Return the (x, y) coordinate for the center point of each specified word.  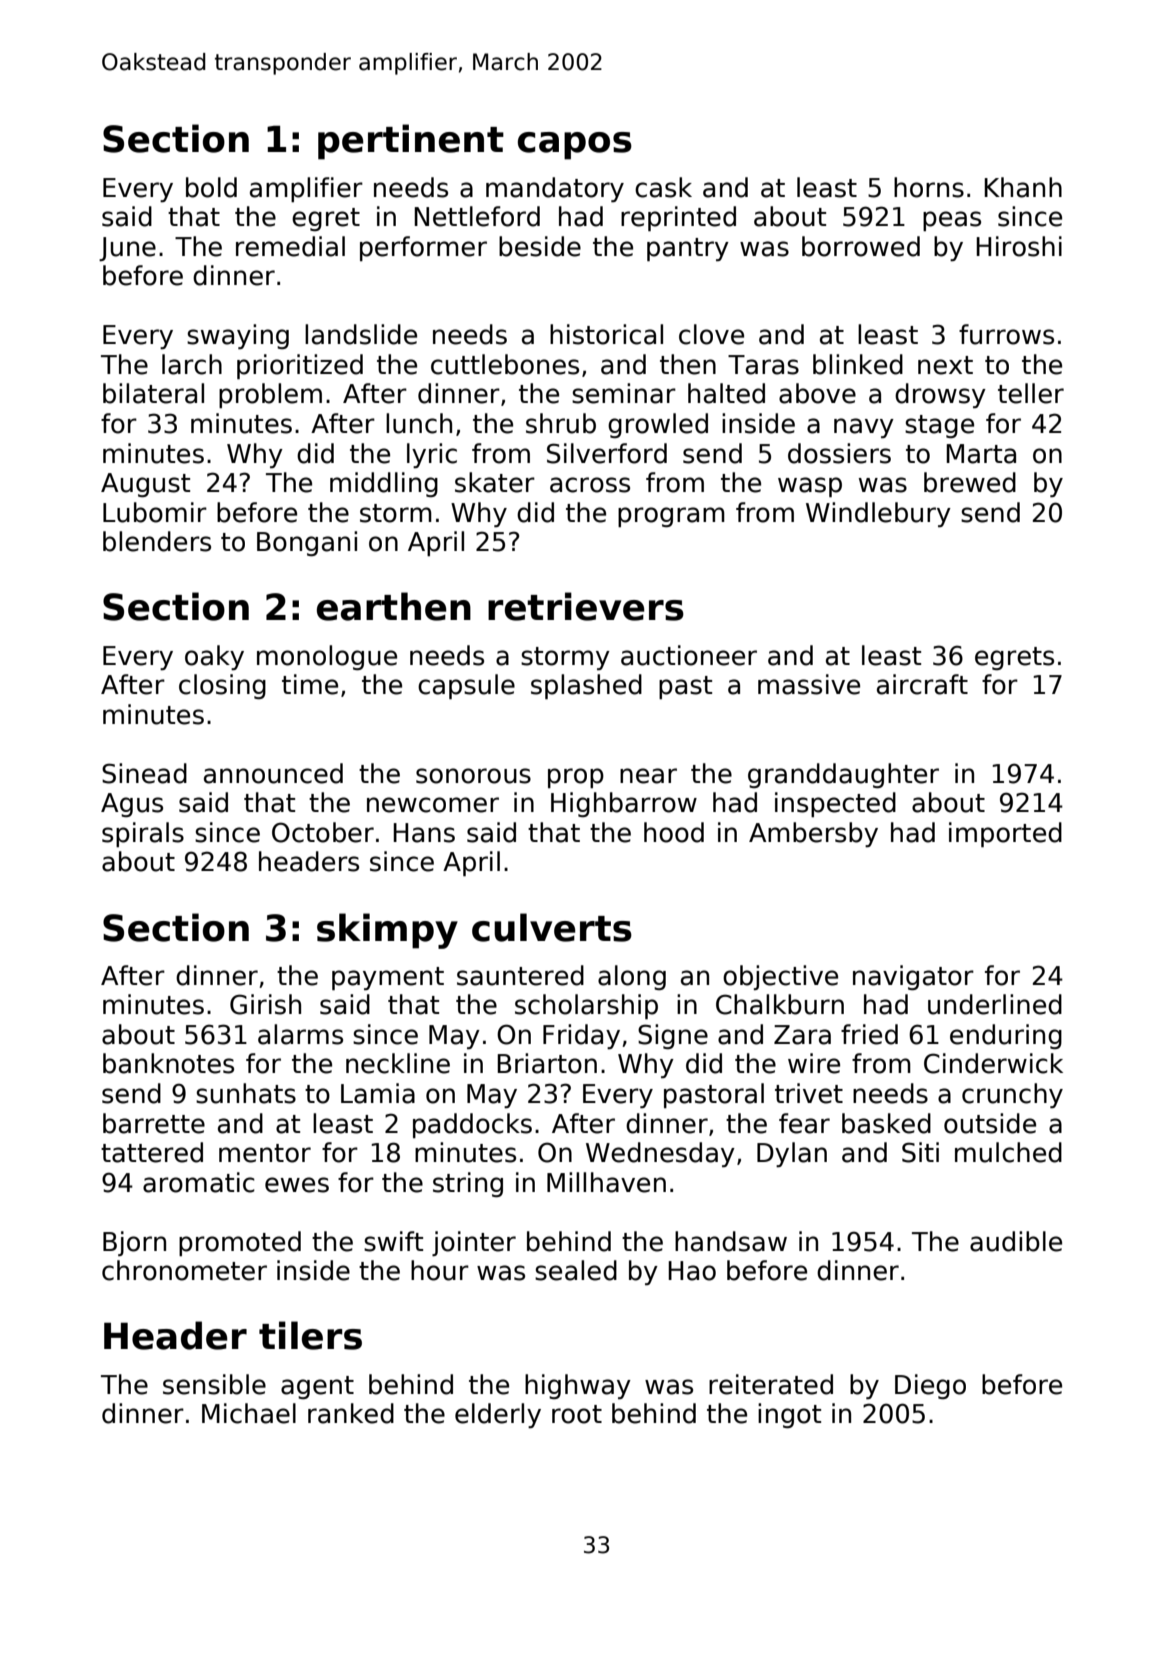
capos (575, 146)
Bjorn (134, 1243)
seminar (624, 393)
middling (384, 484)
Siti (920, 1152)
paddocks (472, 1125)
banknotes (168, 1063)
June (127, 249)
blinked (858, 364)
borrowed (861, 246)
